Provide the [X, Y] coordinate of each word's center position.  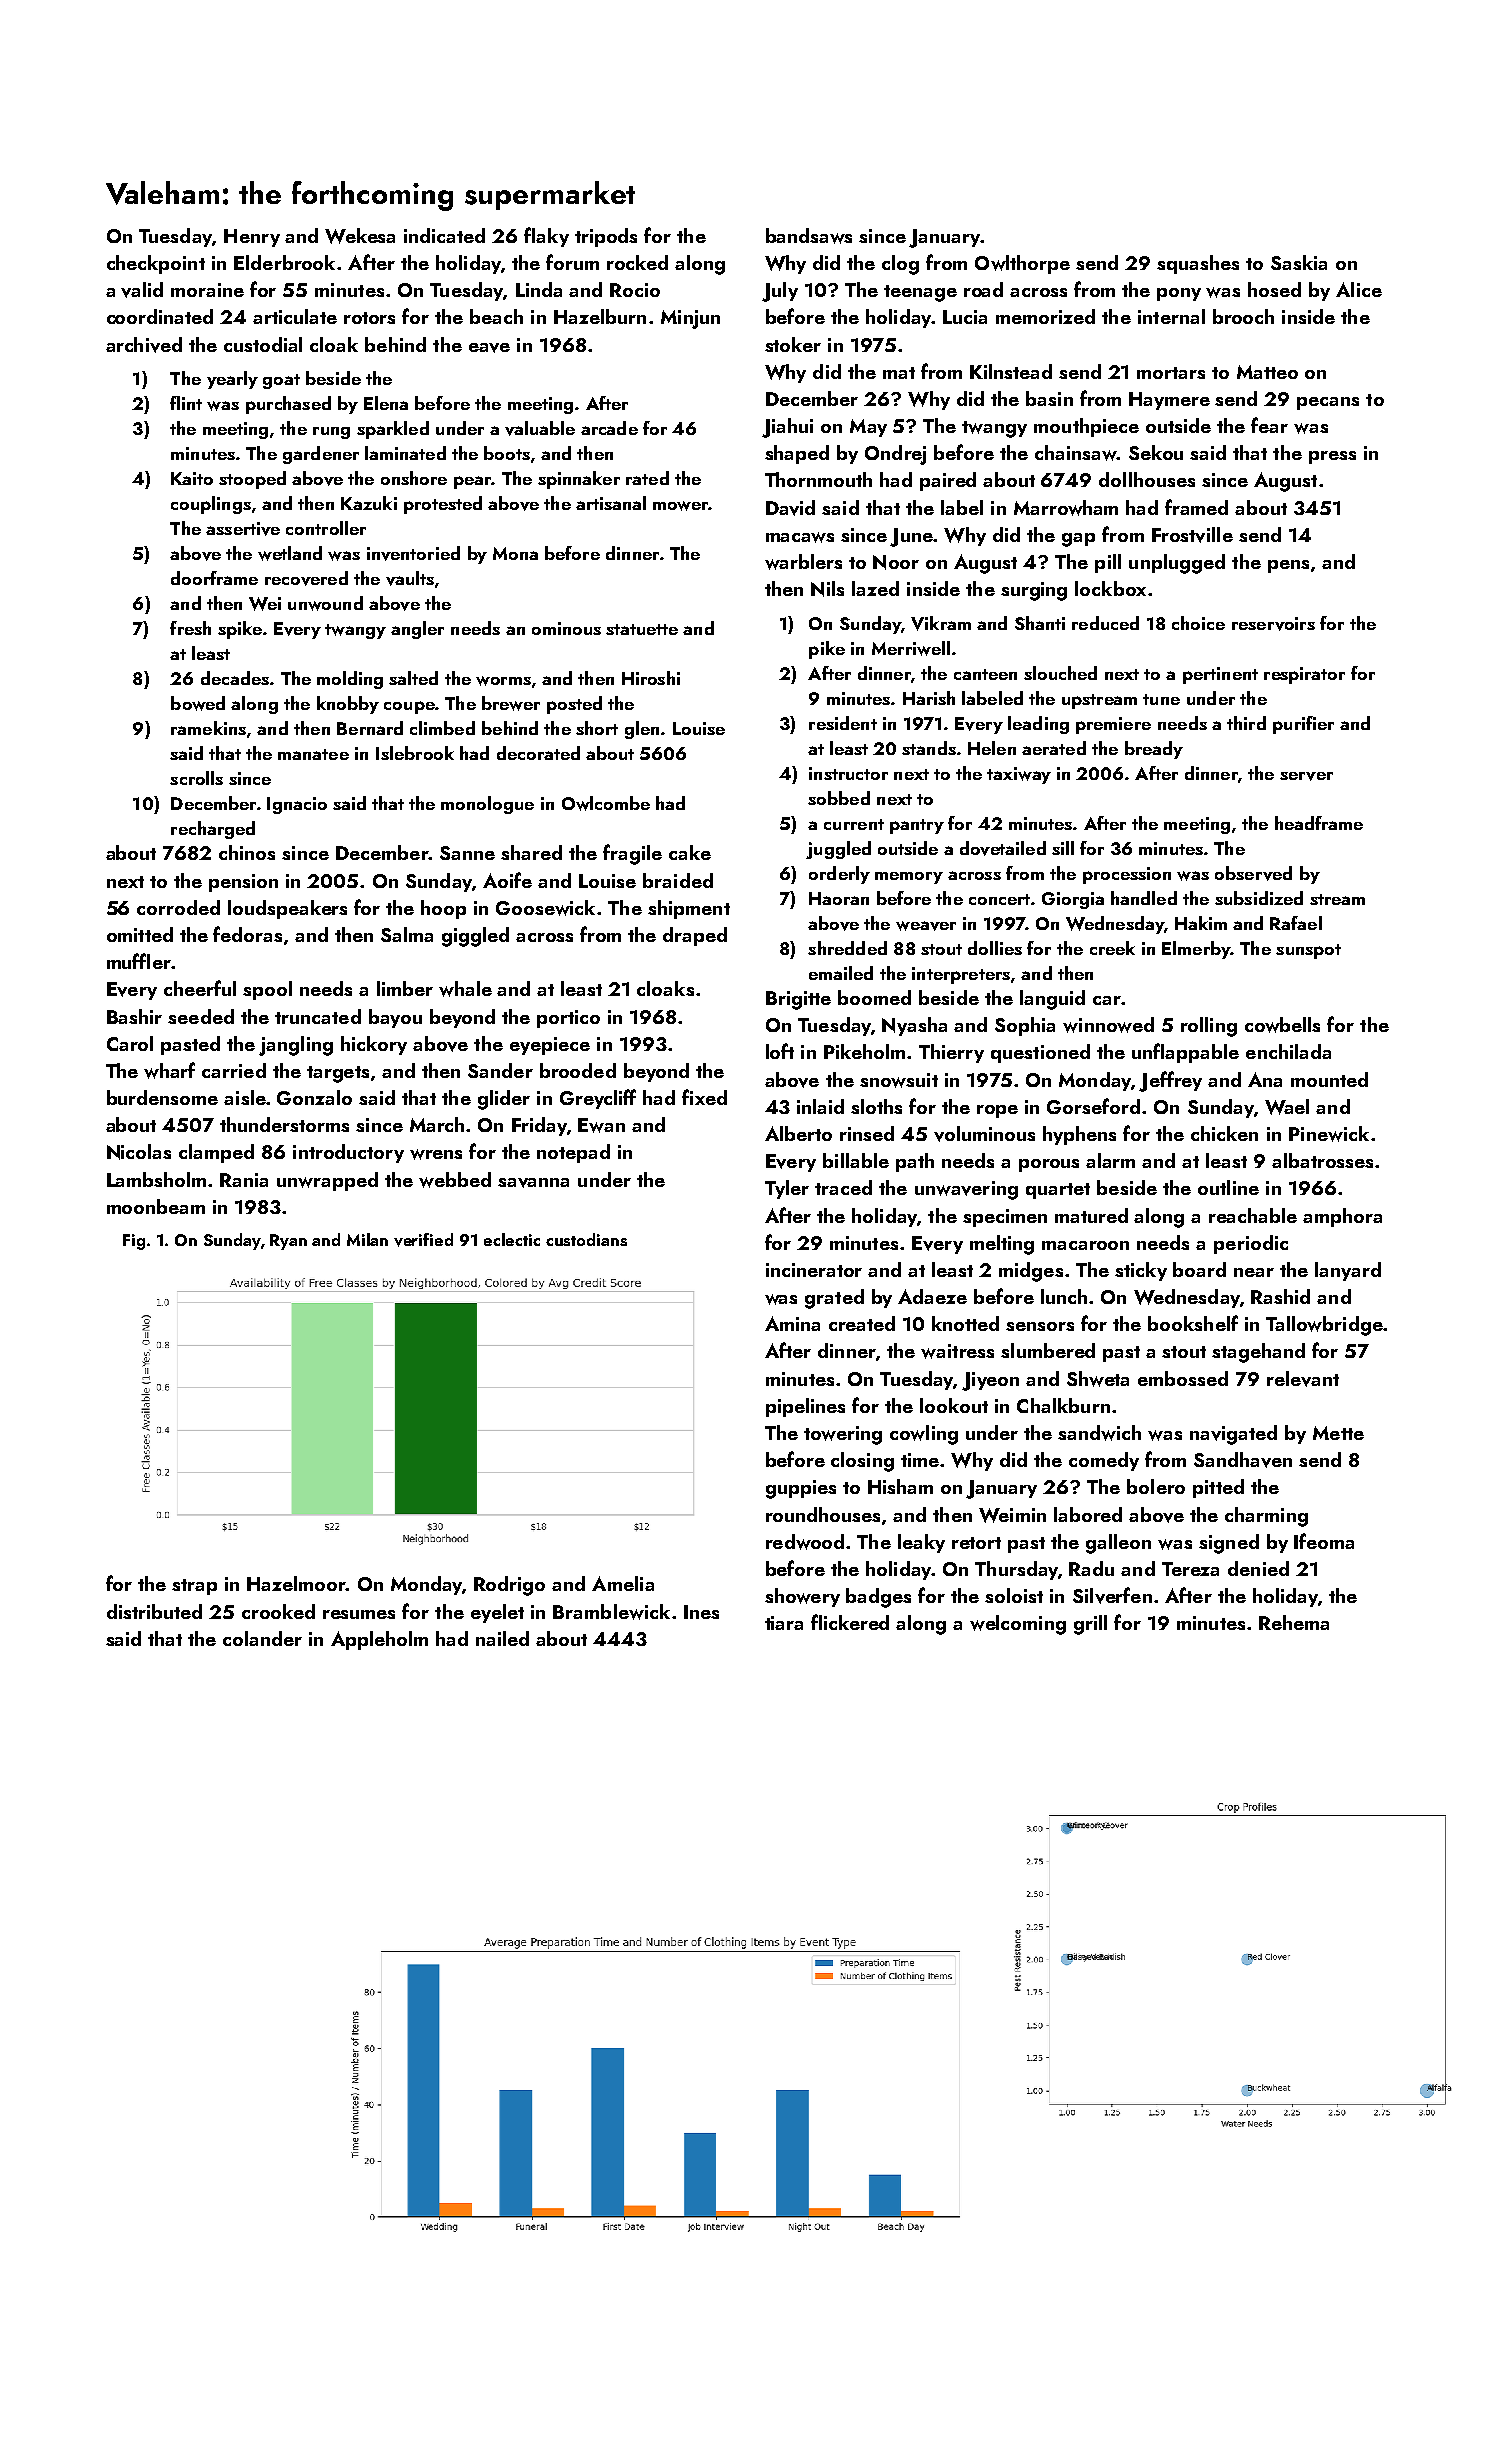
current [854, 824]
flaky [546, 237]
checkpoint [156, 264]
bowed [198, 703]
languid [1052, 1000]
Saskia [1299, 262]
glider [504, 1100]
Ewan [601, 1125]
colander [262, 1638]
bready [1154, 750]
